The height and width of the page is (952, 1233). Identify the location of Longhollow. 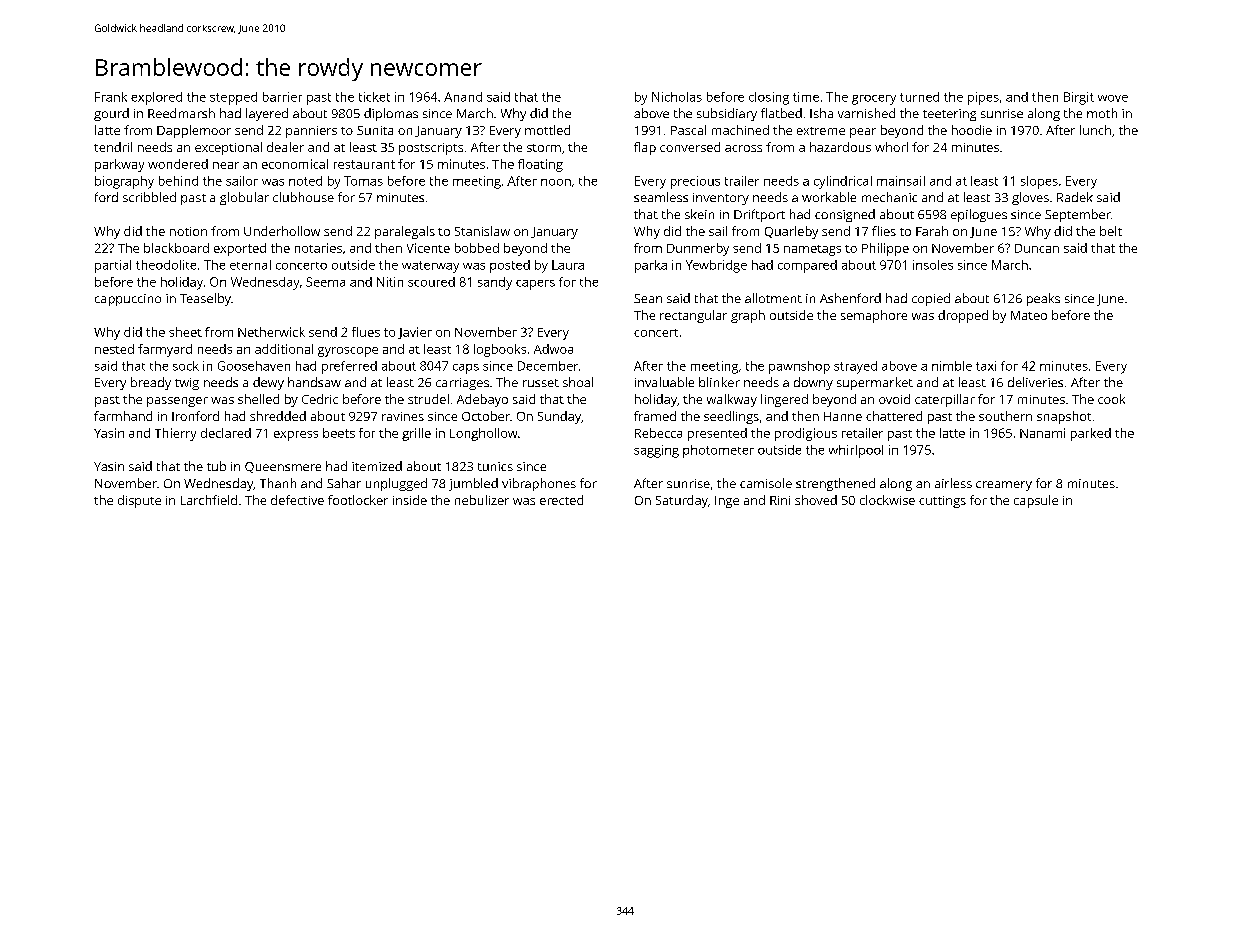
(483, 434).
